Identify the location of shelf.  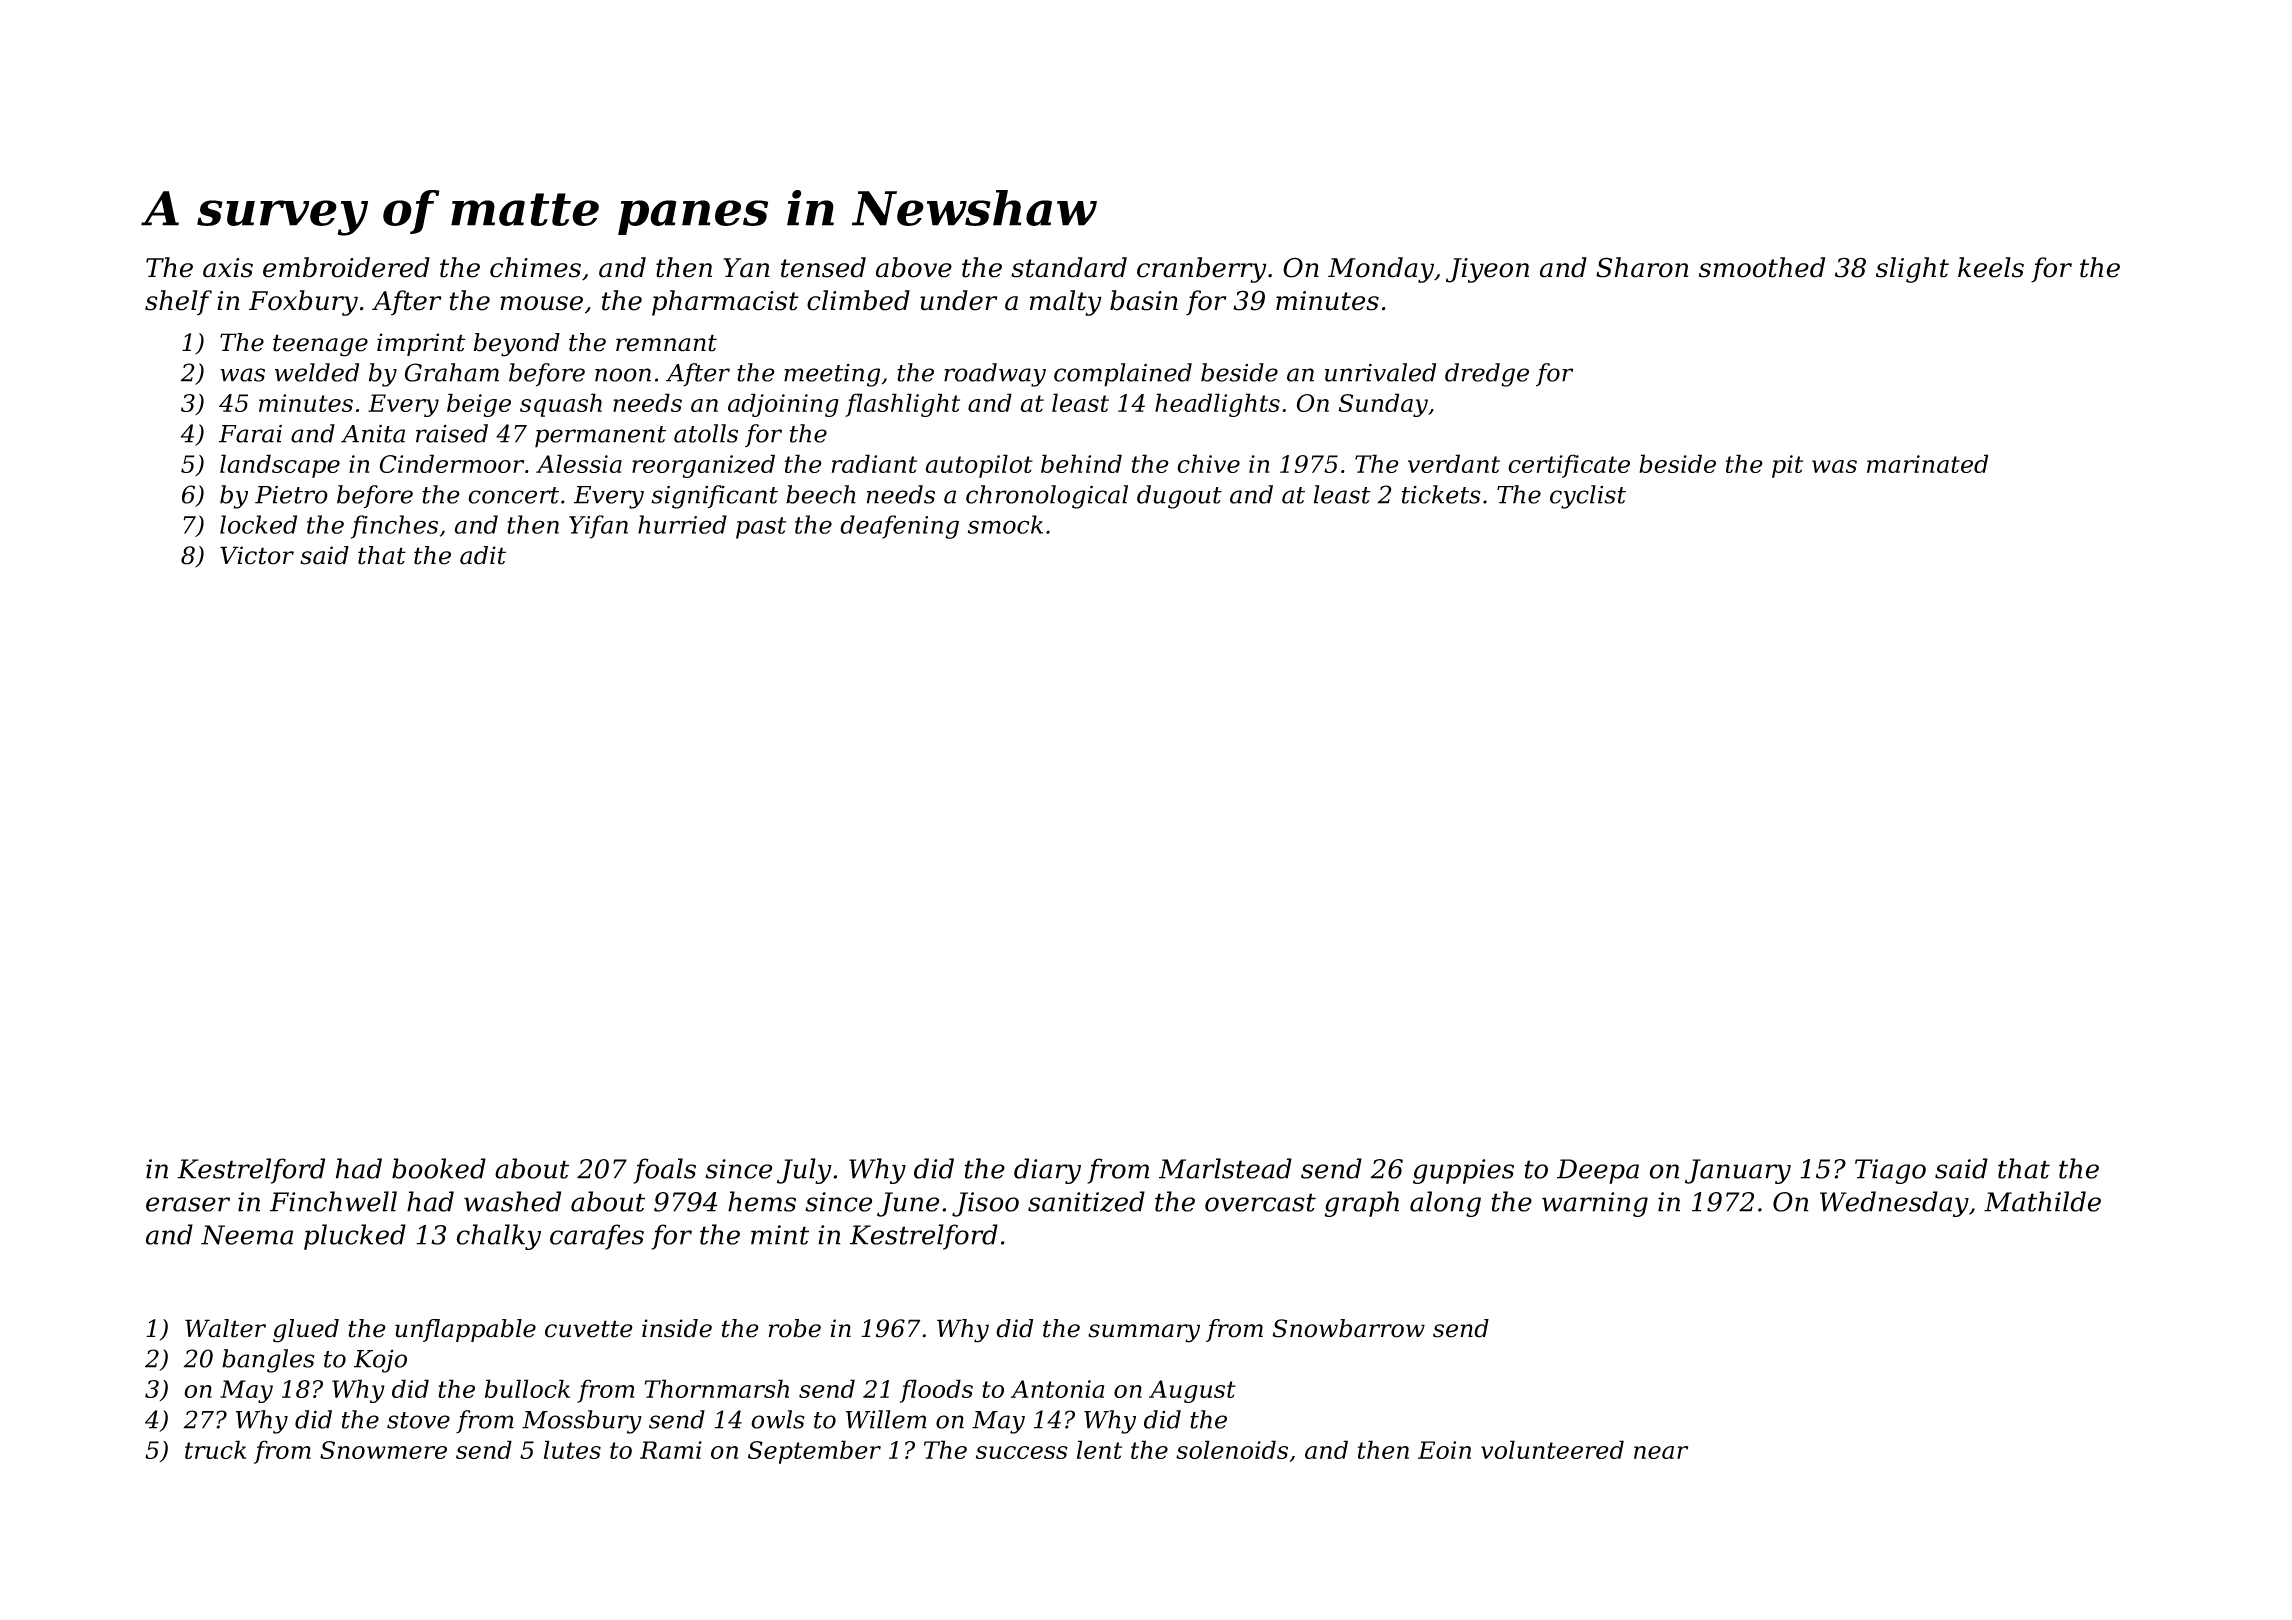
(178, 303).
